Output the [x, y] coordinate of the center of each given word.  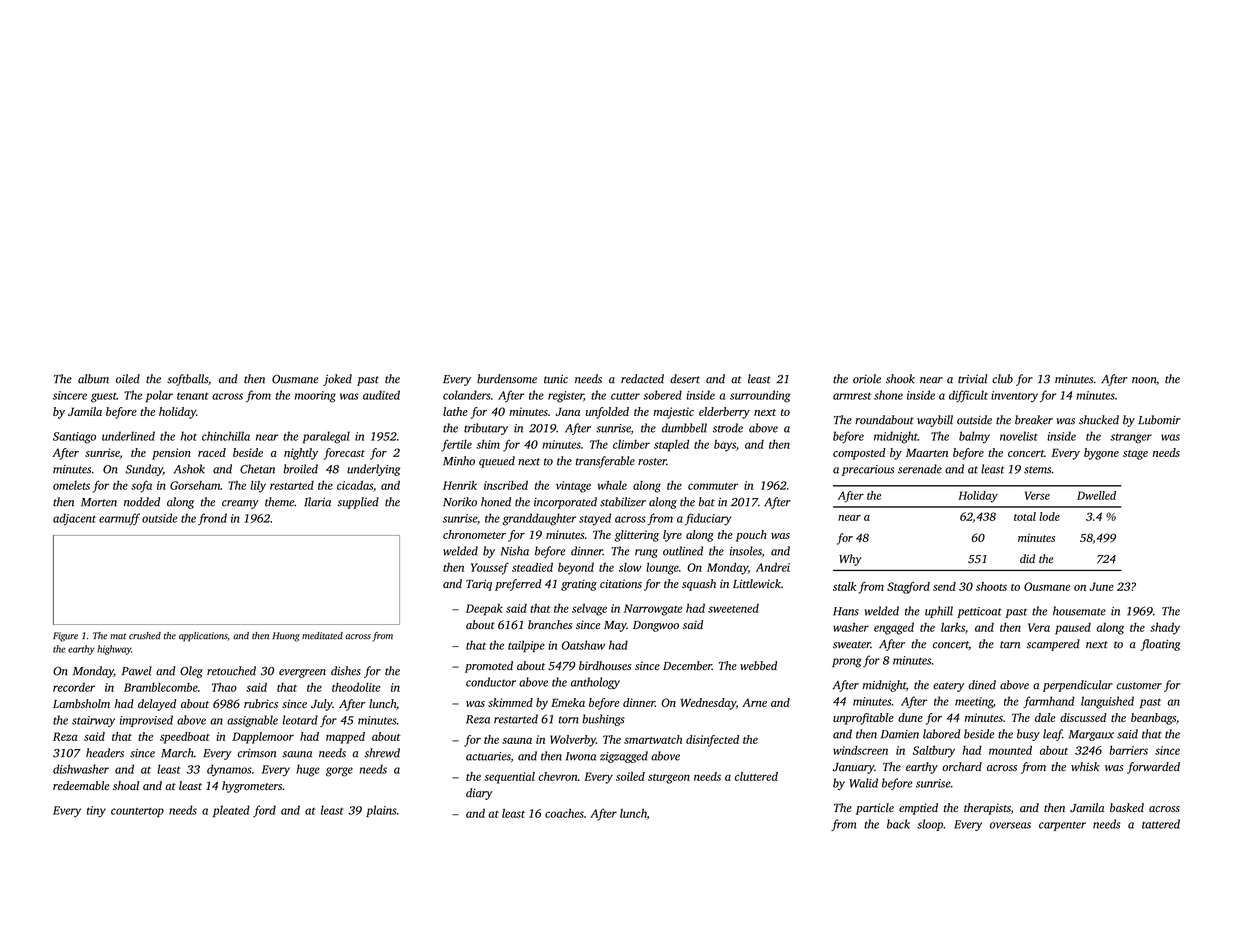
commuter [713, 486]
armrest [852, 396]
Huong [286, 637]
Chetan [257, 469]
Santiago [74, 438]
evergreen [302, 673]
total [1025, 516]
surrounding [760, 396]
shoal [126, 785]
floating [1160, 645]
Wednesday [708, 704]
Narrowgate [653, 610]
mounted [1010, 750]
